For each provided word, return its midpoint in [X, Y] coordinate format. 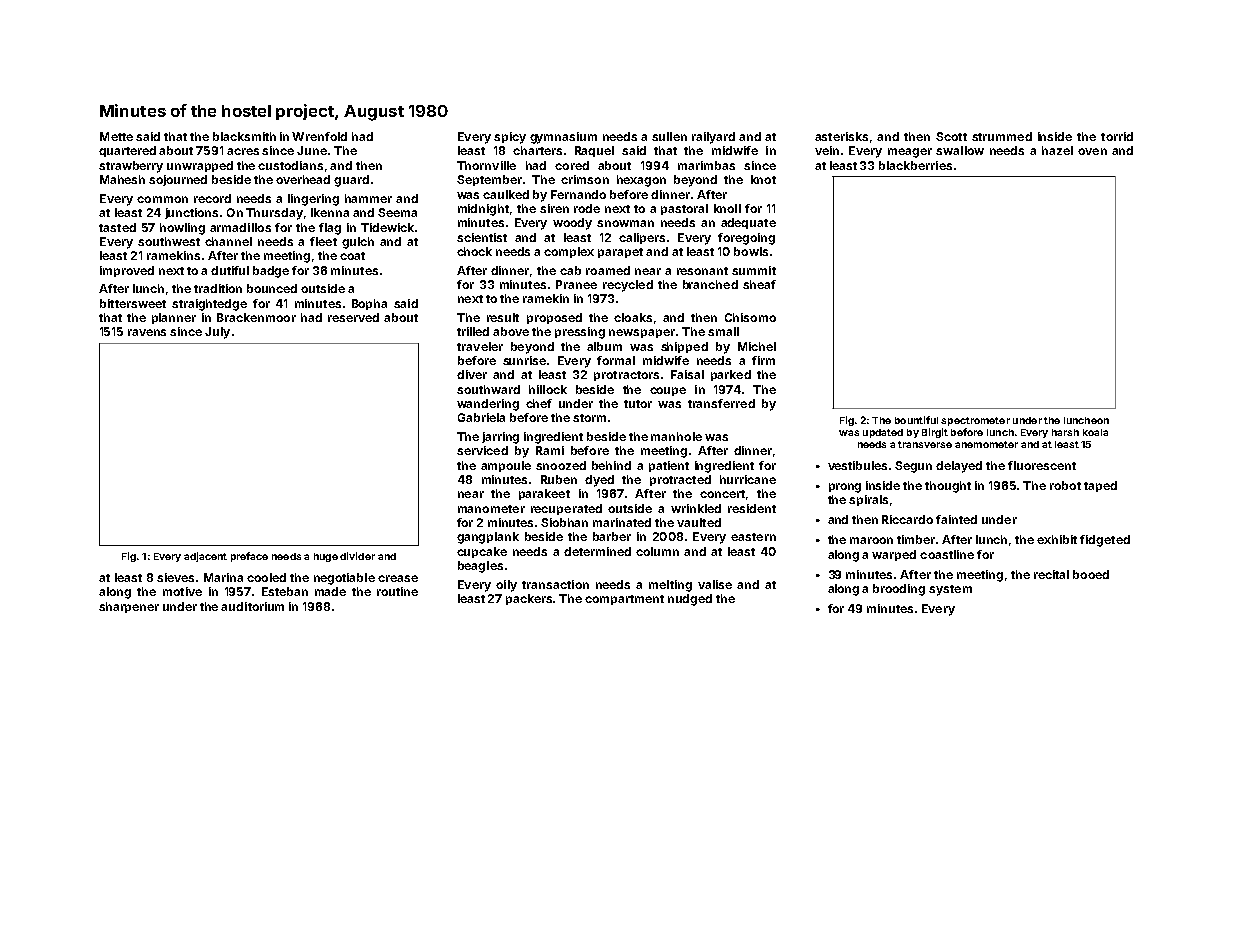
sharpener [129, 607]
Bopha [369, 304]
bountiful [916, 420]
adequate [748, 223]
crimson [585, 179]
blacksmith [244, 136]
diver [472, 374]
